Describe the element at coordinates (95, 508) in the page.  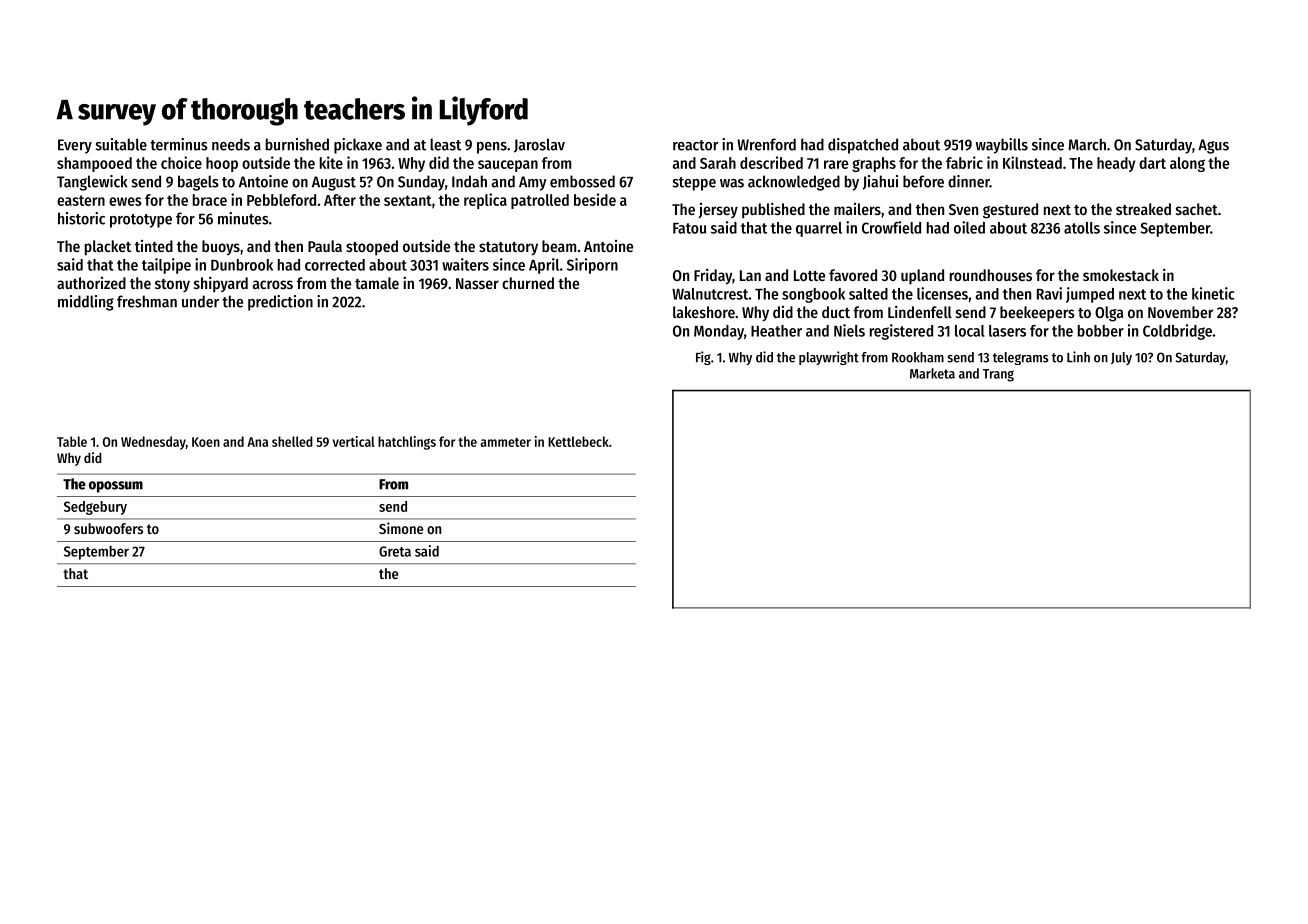
I see `Sedgebury` at that location.
